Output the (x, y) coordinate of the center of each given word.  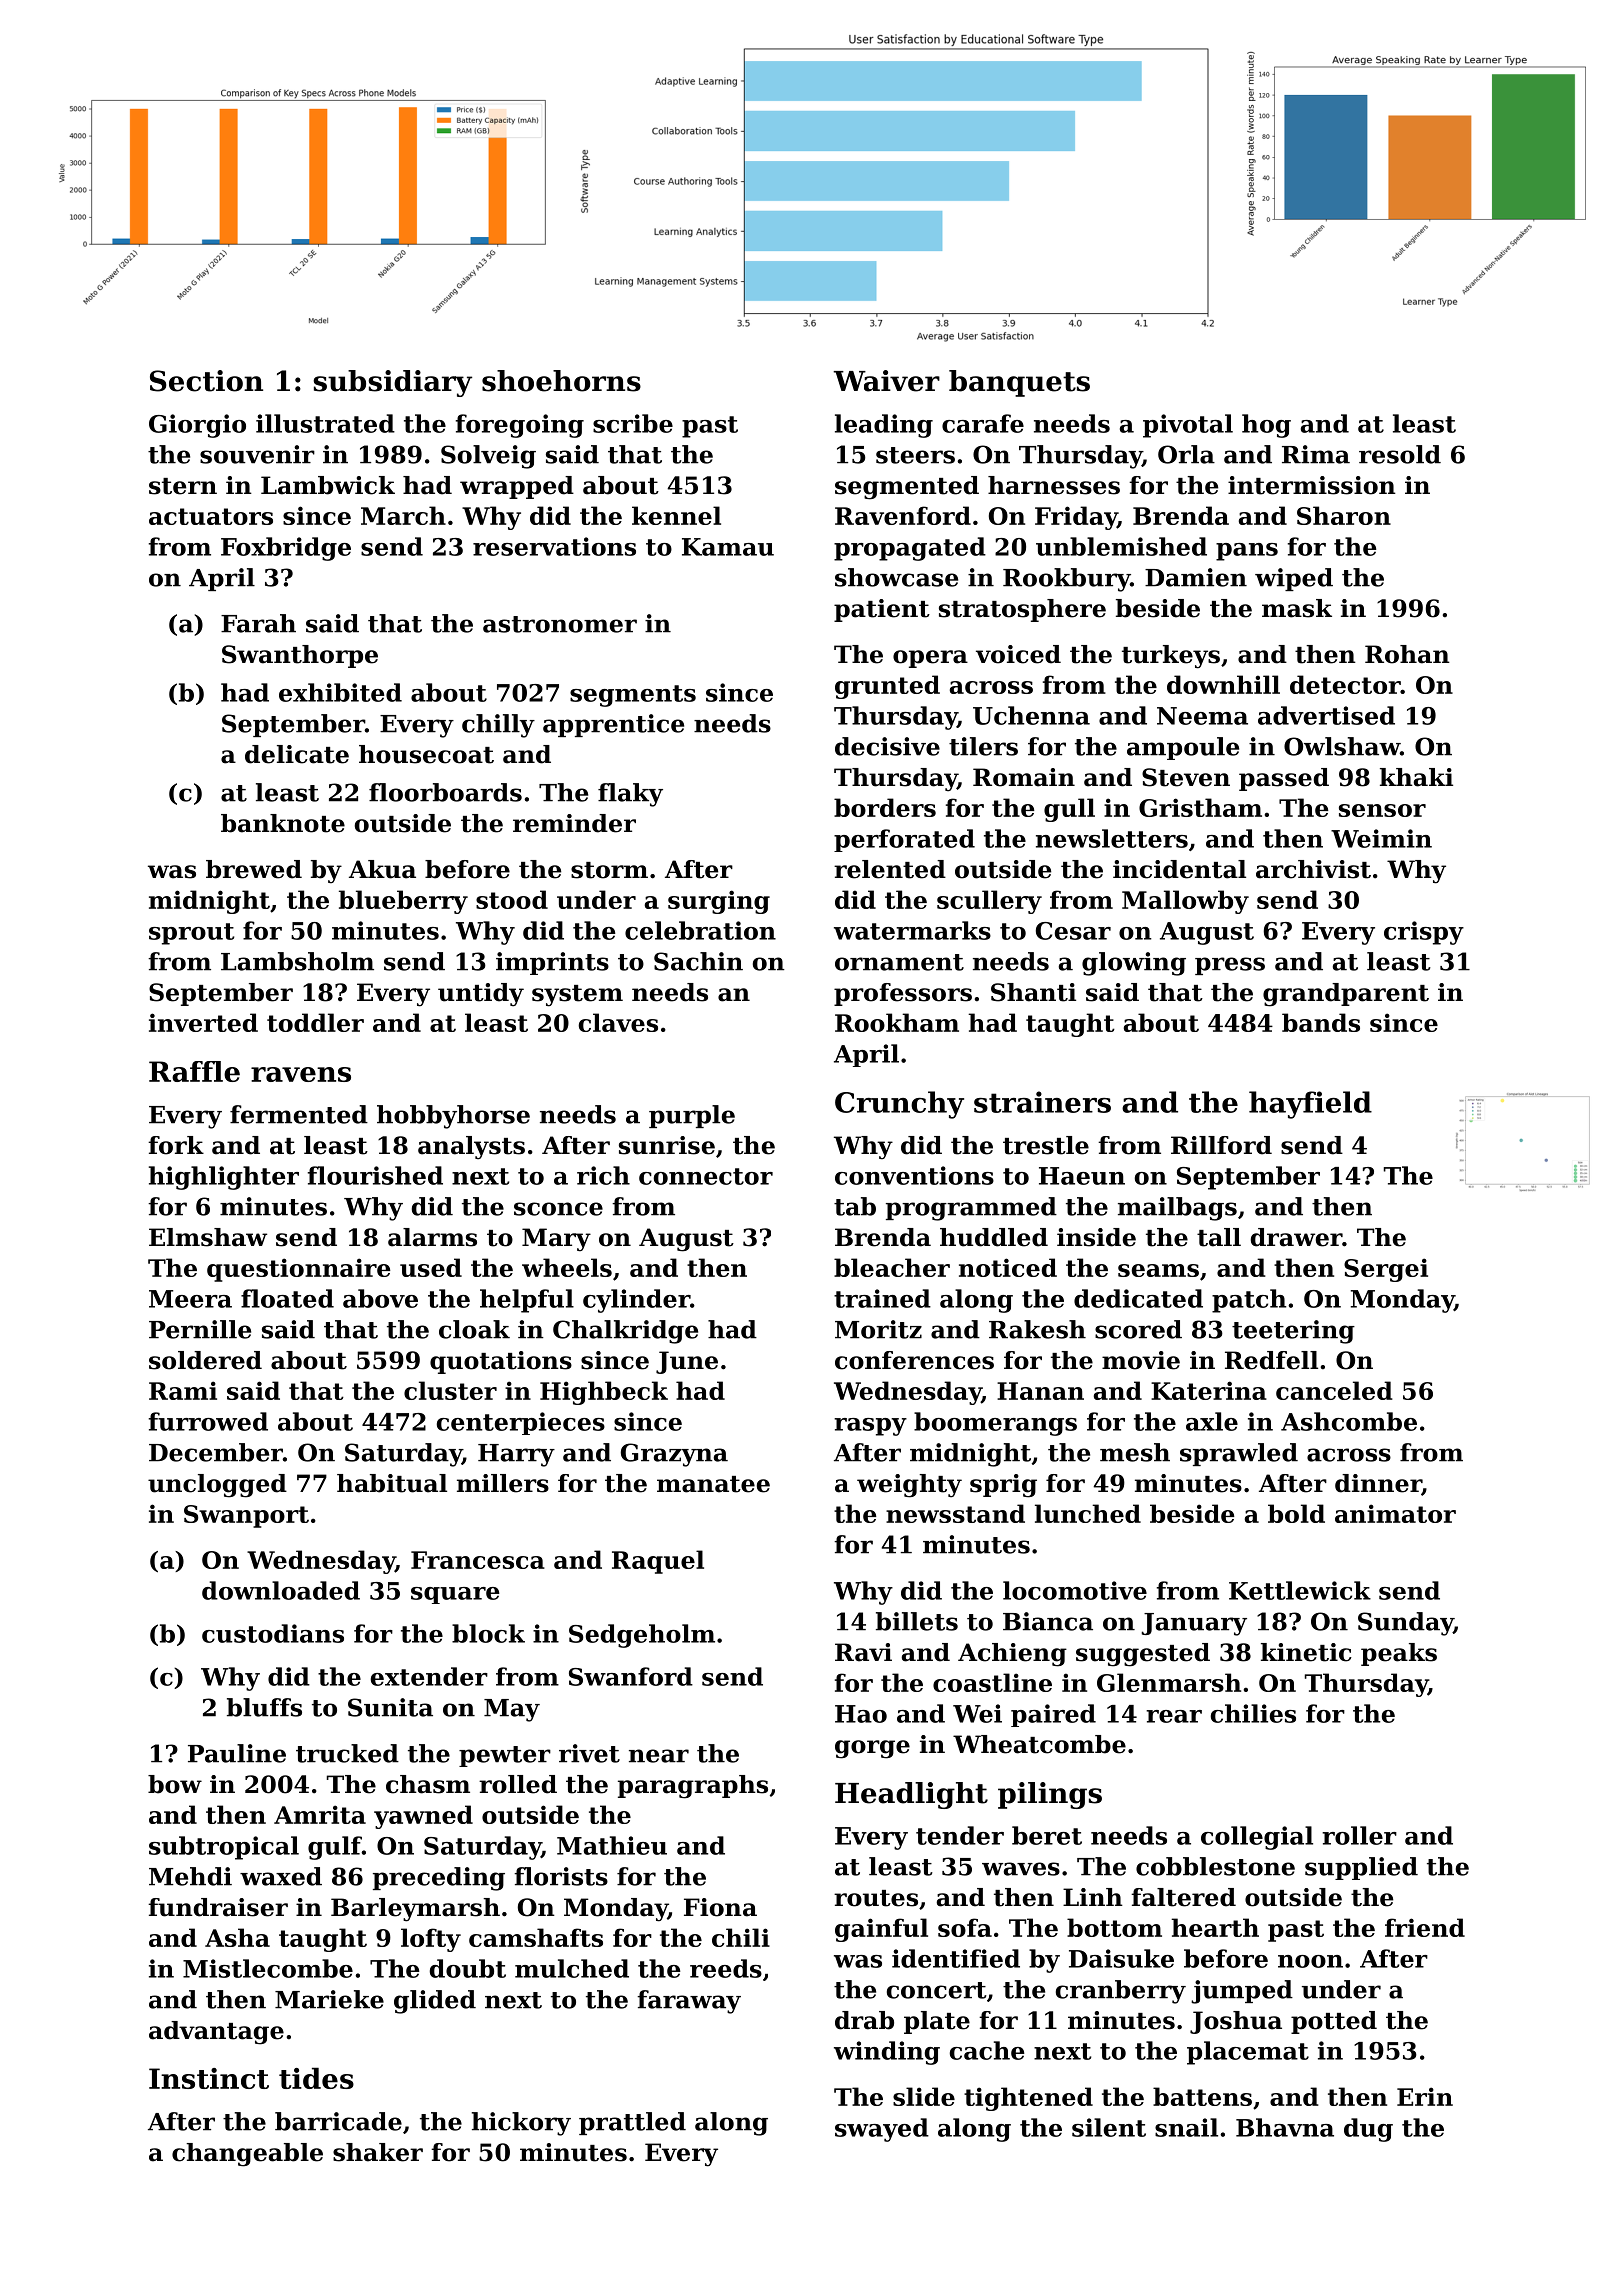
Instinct (209, 2078)
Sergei (1386, 1270)
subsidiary (392, 383)
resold (1400, 454)
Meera (190, 1299)
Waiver (886, 381)
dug (1368, 2130)
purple (692, 1116)
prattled (632, 2123)
